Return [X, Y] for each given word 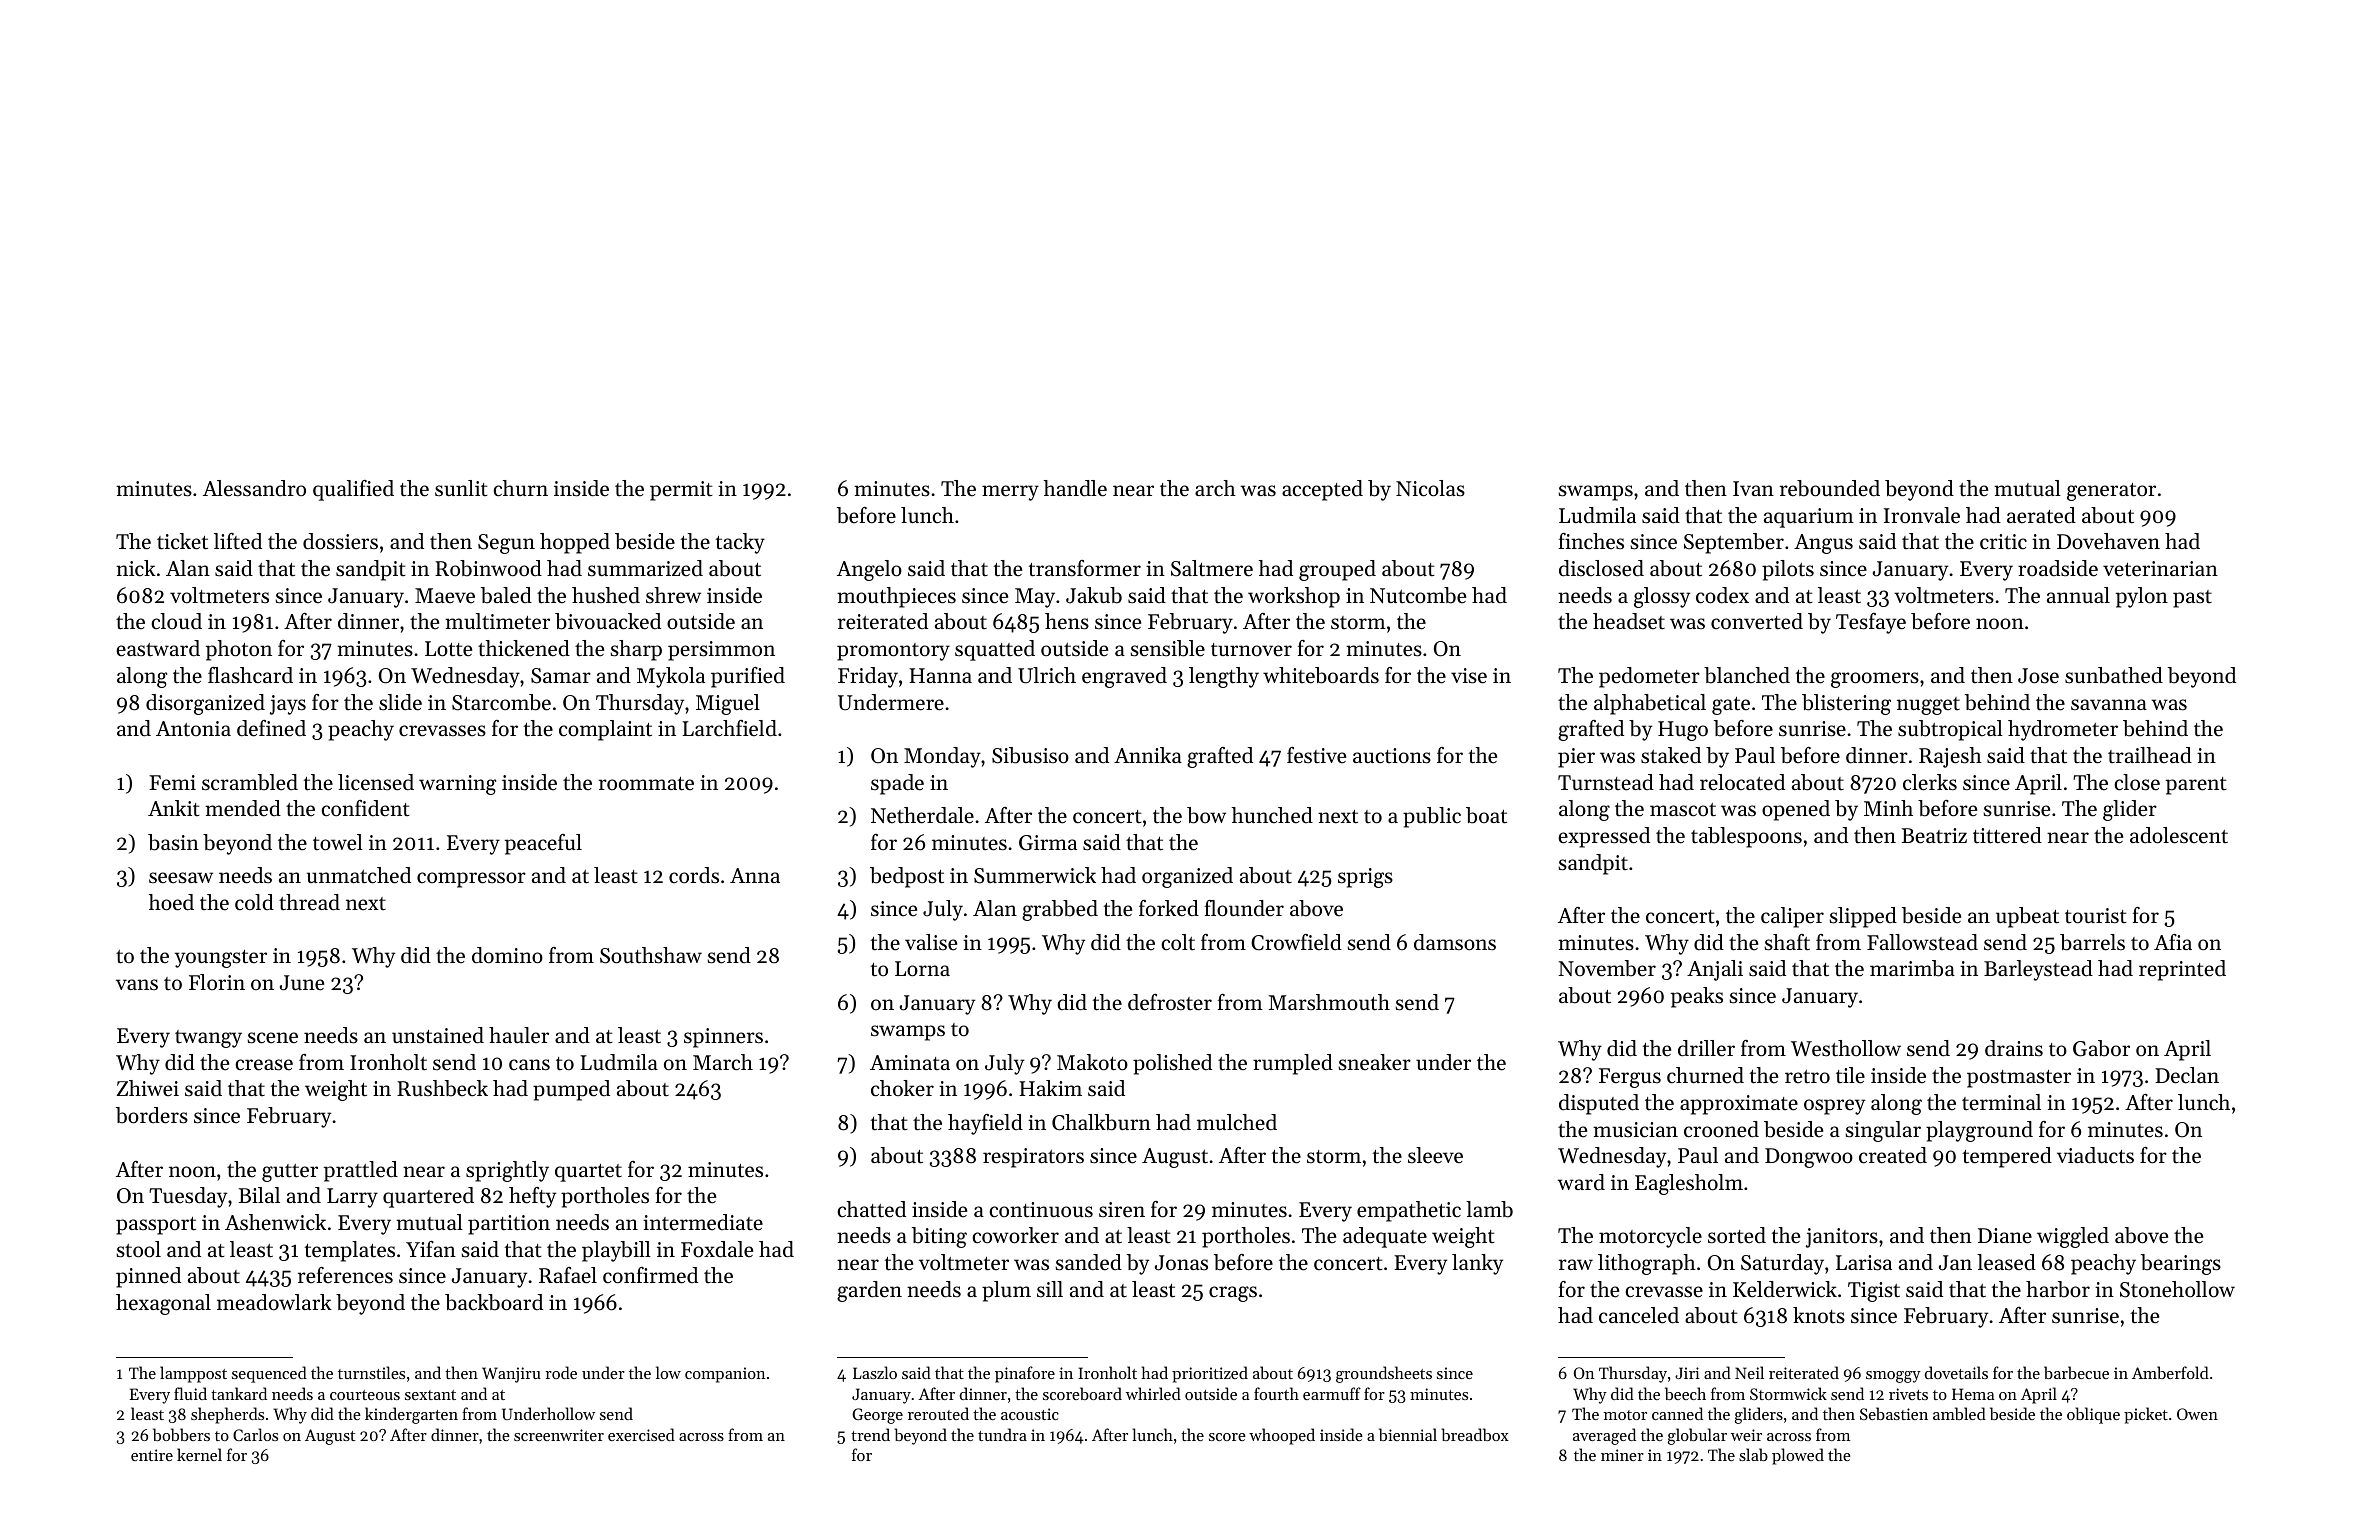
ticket [182, 541]
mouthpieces [896, 597]
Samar [561, 676]
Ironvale [1922, 515]
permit [681, 491]
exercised [641, 1434]
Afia [2173, 942]
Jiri [1687, 1373]
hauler [519, 1035]
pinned [148, 1277]
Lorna [922, 969]
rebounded [1830, 488]
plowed [1798, 1456]
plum [1006, 1291]
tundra [1002, 1434]
